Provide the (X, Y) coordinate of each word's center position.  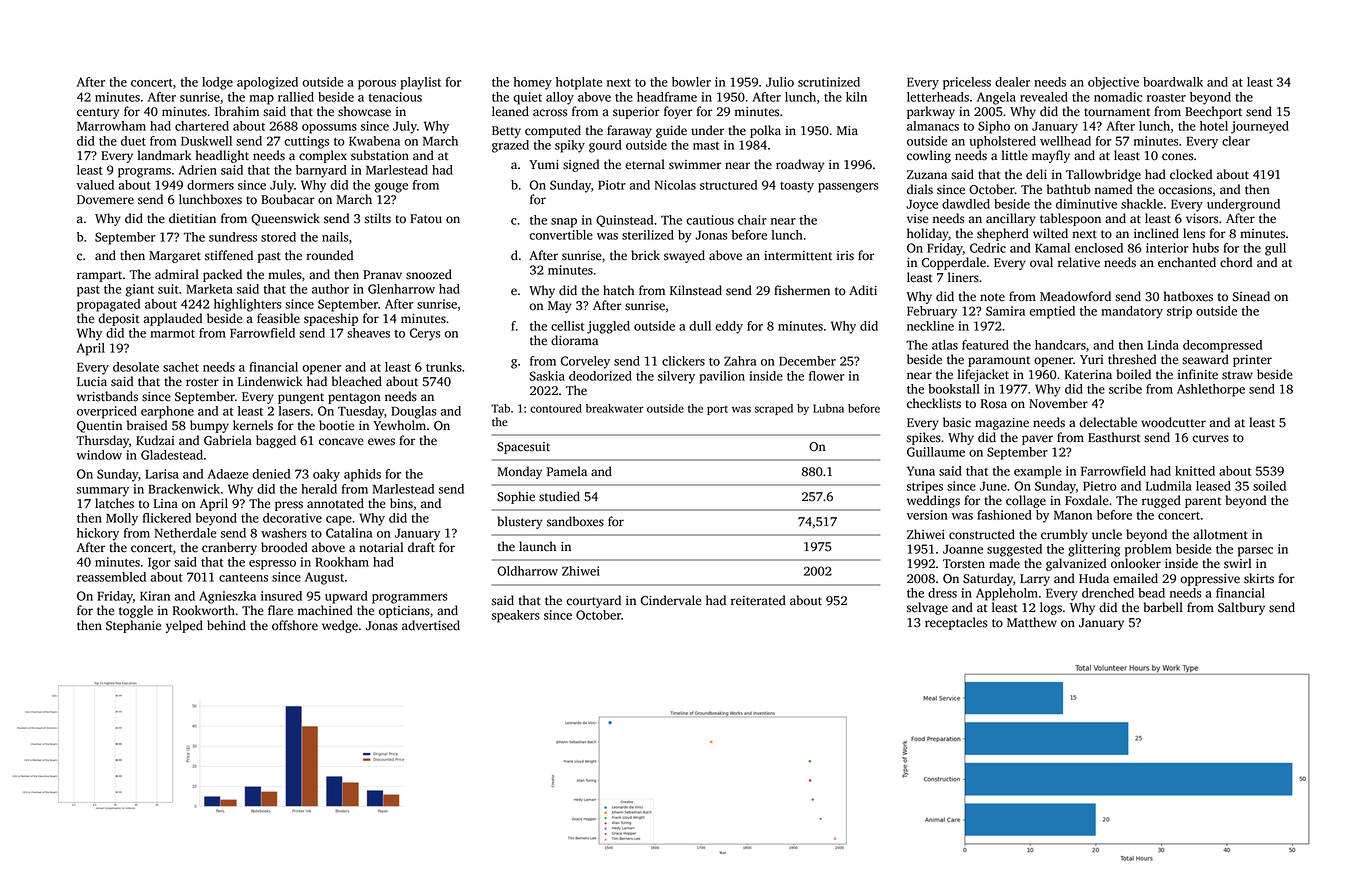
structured (728, 185)
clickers (683, 361)
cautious (710, 220)
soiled (1269, 486)
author (330, 289)
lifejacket (983, 375)
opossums (329, 129)
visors (1202, 219)
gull (1275, 249)
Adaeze (228, 474)
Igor (159, 563)
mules (285, 274)
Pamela (567, 471)
